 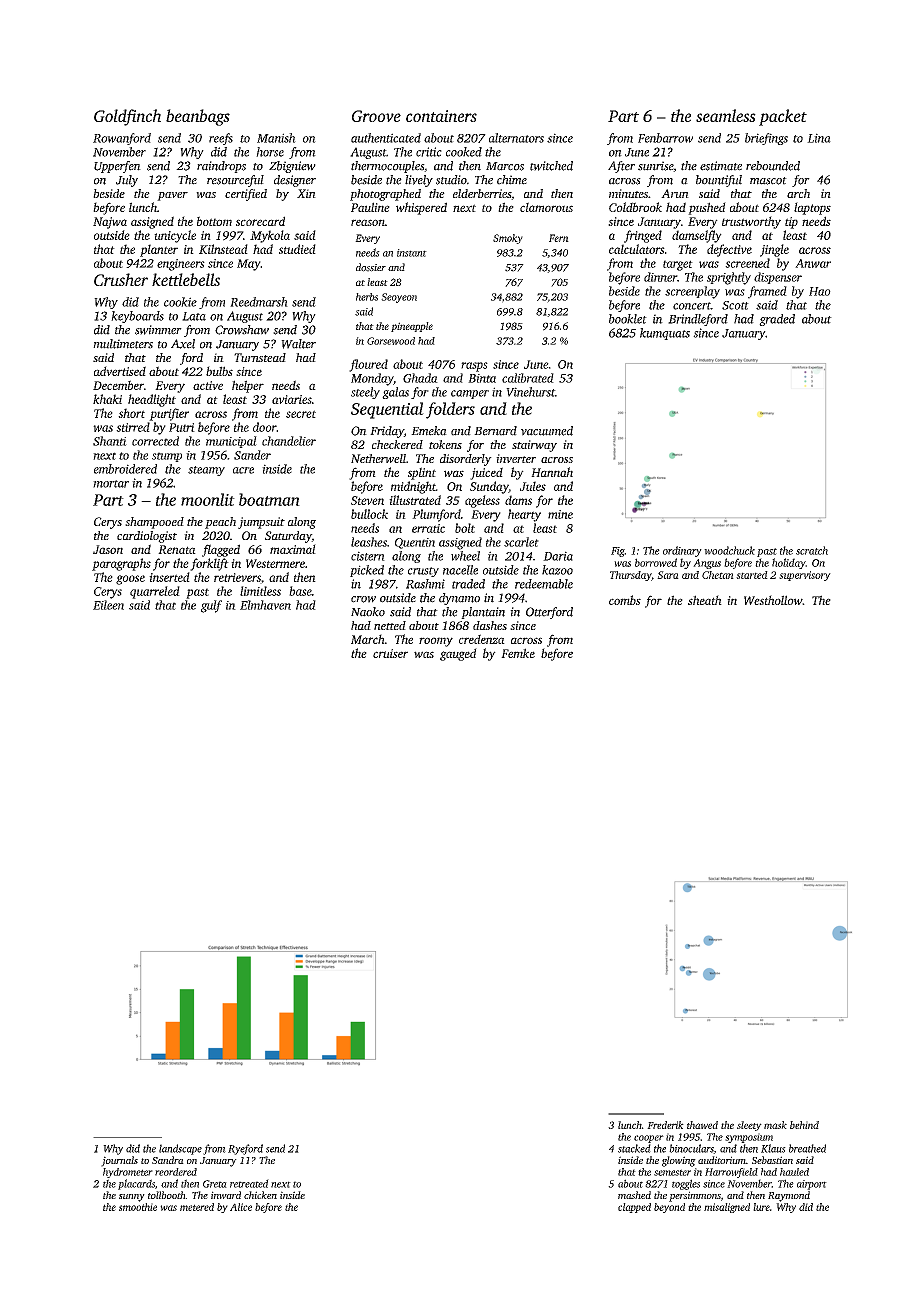 What do you see at coordinates (518, 653) in the screenshot?
I see `Femke` at bounding box center [518, 653].
